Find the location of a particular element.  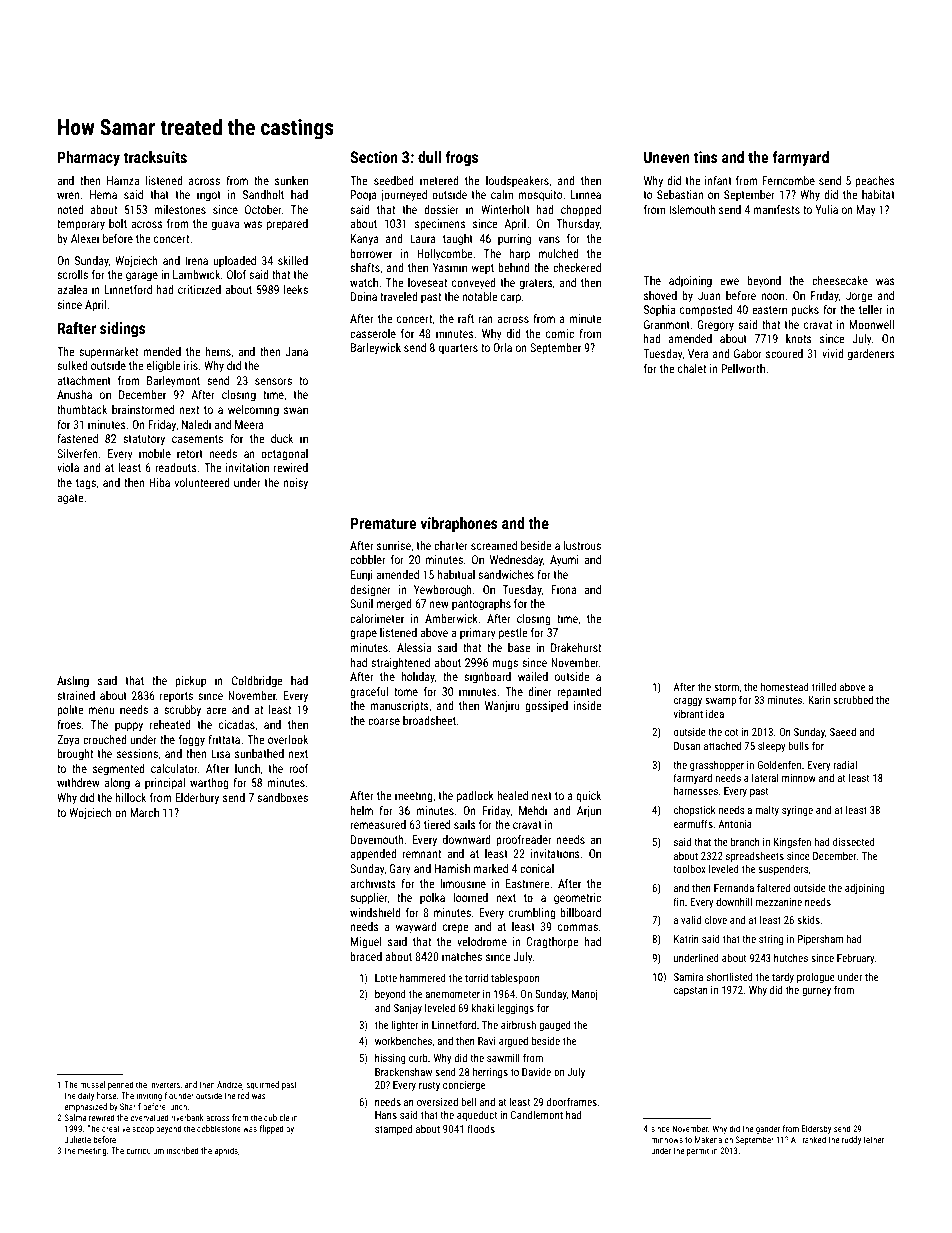

Karin is located at coordinates (819, 700).
